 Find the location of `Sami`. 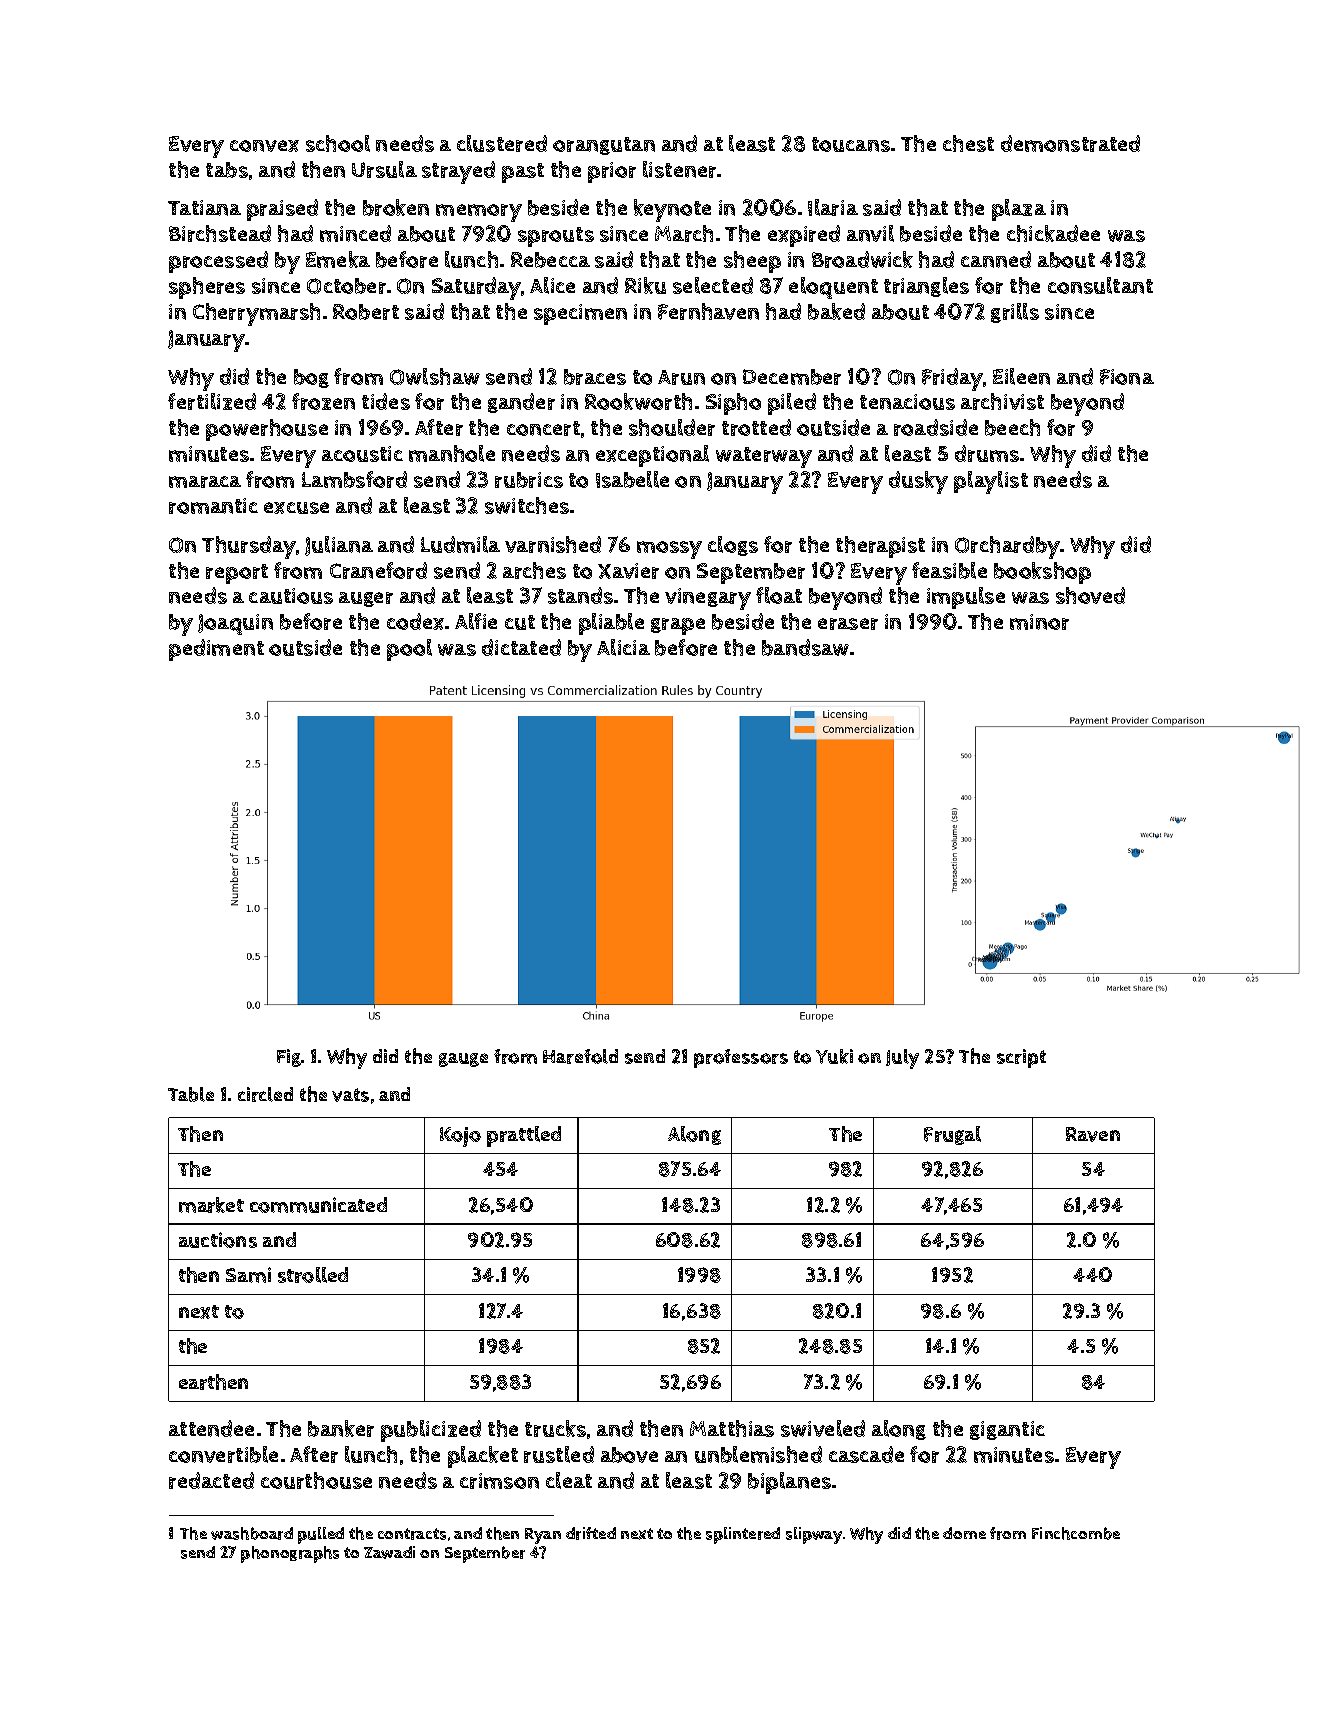

Sami is located at coordinates (248, 1275).
